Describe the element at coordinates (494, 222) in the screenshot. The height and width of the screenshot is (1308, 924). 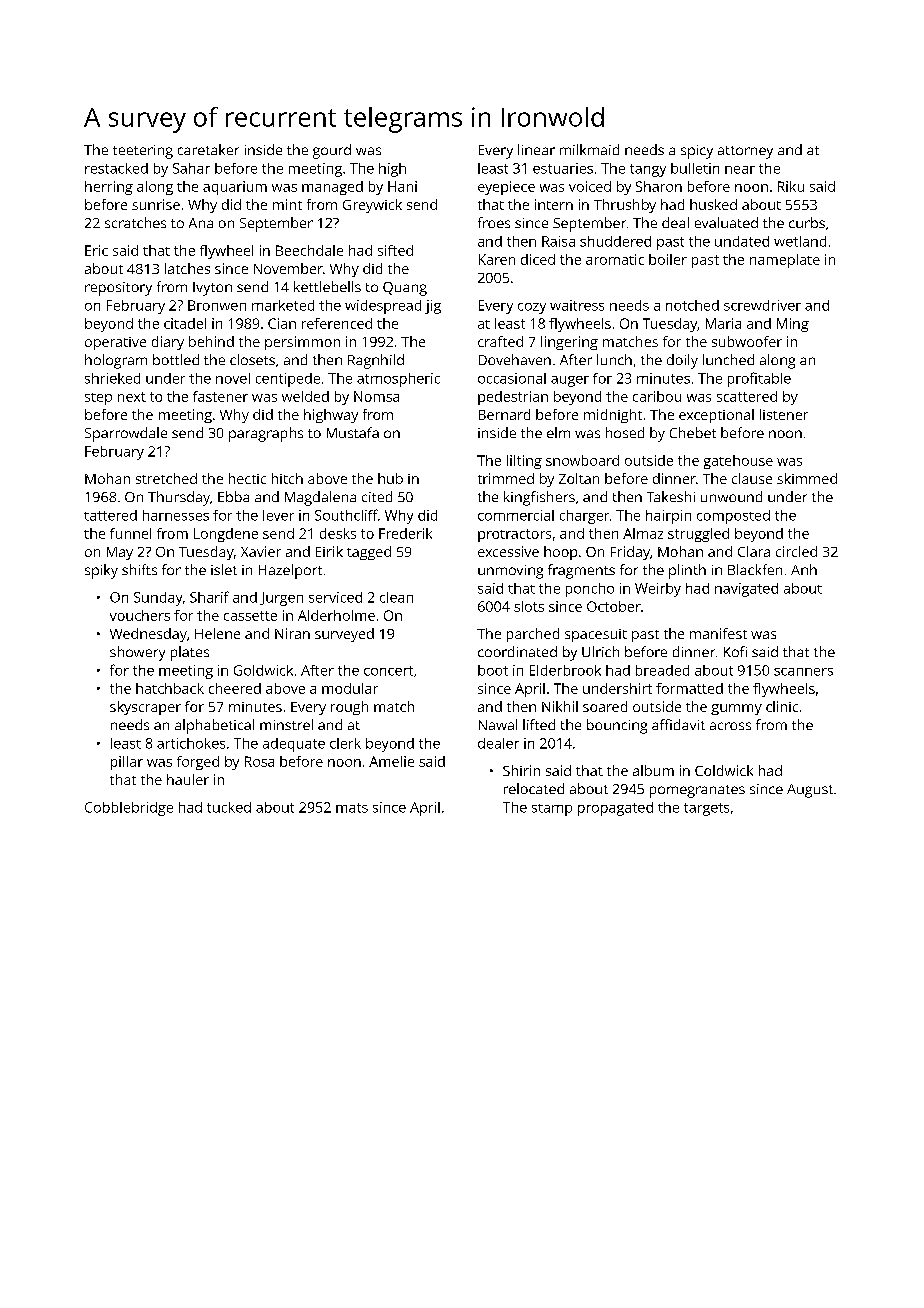
I see `froes` at that location.
